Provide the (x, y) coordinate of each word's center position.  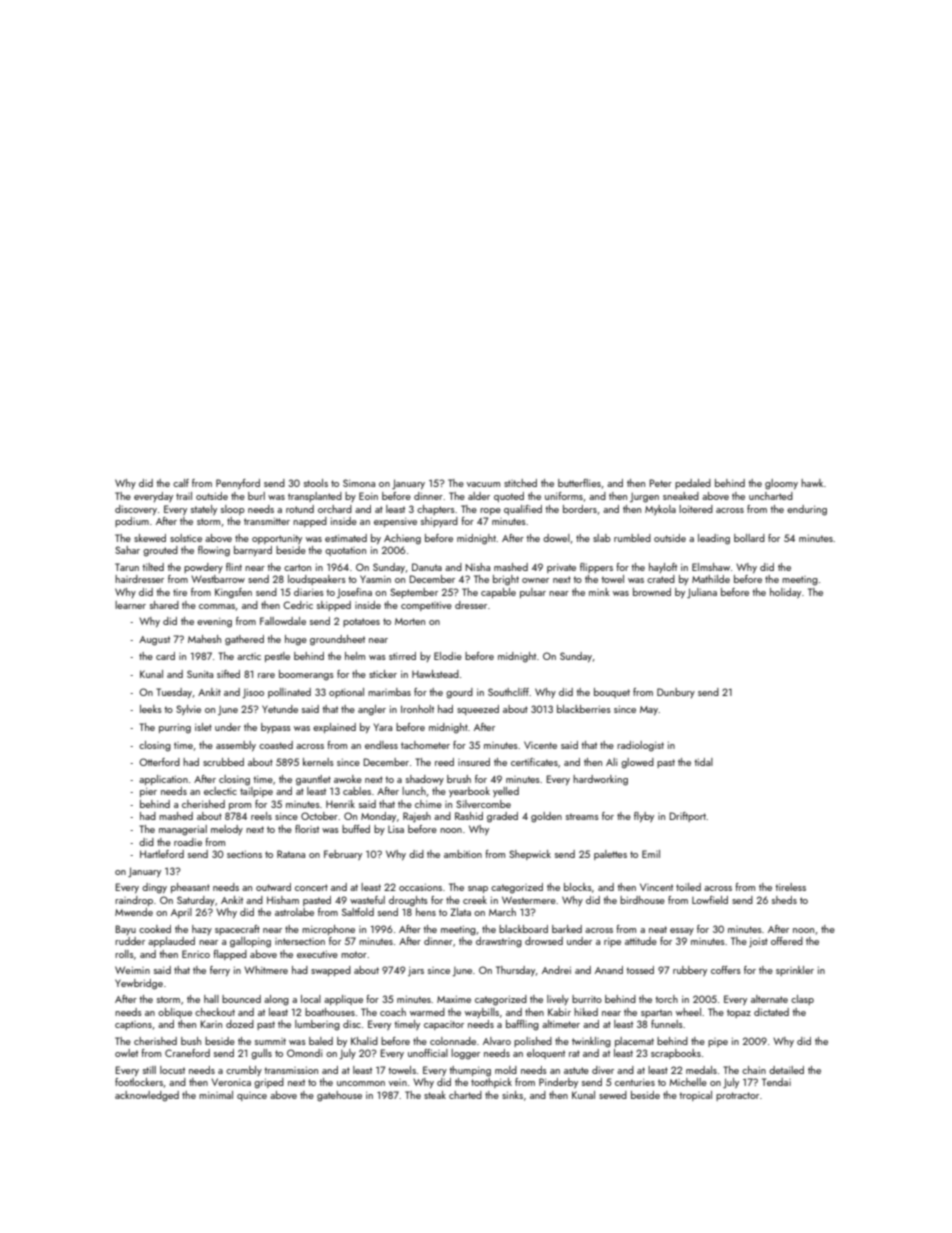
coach (393, 1012)
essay (682, 931)
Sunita (200, 674)
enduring (807, 510)
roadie (188, 842)
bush (191, 1041)
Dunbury (676, 693)
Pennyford (238, 484)
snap (478, 889)
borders (580, 509)
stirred (402, 656)
